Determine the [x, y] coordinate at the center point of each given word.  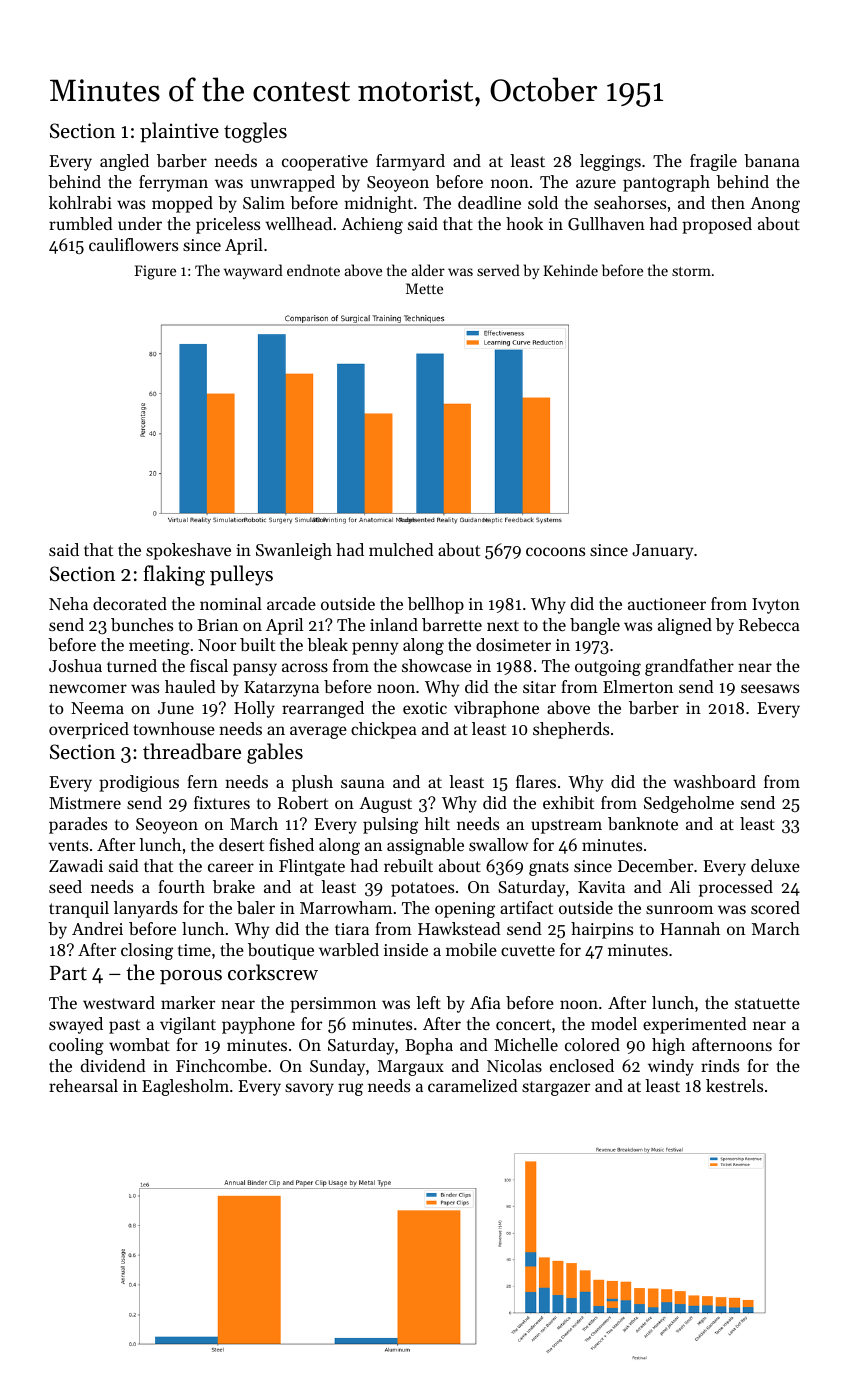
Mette [424, 288]
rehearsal [83, 1085]
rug [350, 1089]
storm [691, 271]
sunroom [679, 909]
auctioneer [667, 604]
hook [524, 223]
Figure [155, 272]
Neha [68, 603]
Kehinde [570, 270]
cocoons [555, 551]
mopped [182, 204]
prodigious [139, 783]
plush [312, 783]
